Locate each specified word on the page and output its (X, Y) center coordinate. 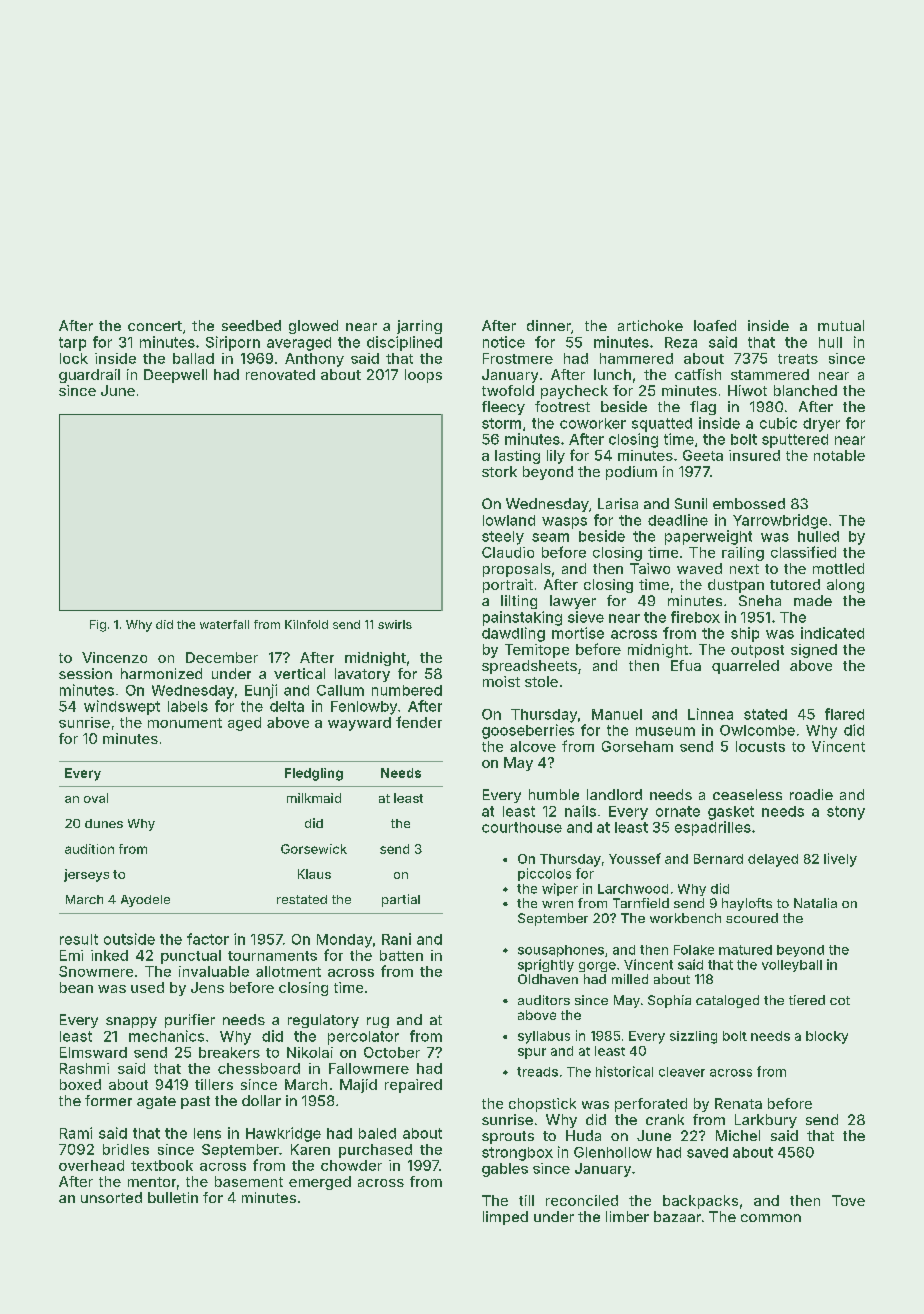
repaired (413, 1086)
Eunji (261, 691)
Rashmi (84, 1068)
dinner (549, 325)
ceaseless (747, 794)
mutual (841, 325)
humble (554, 794)
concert (155, 326)
